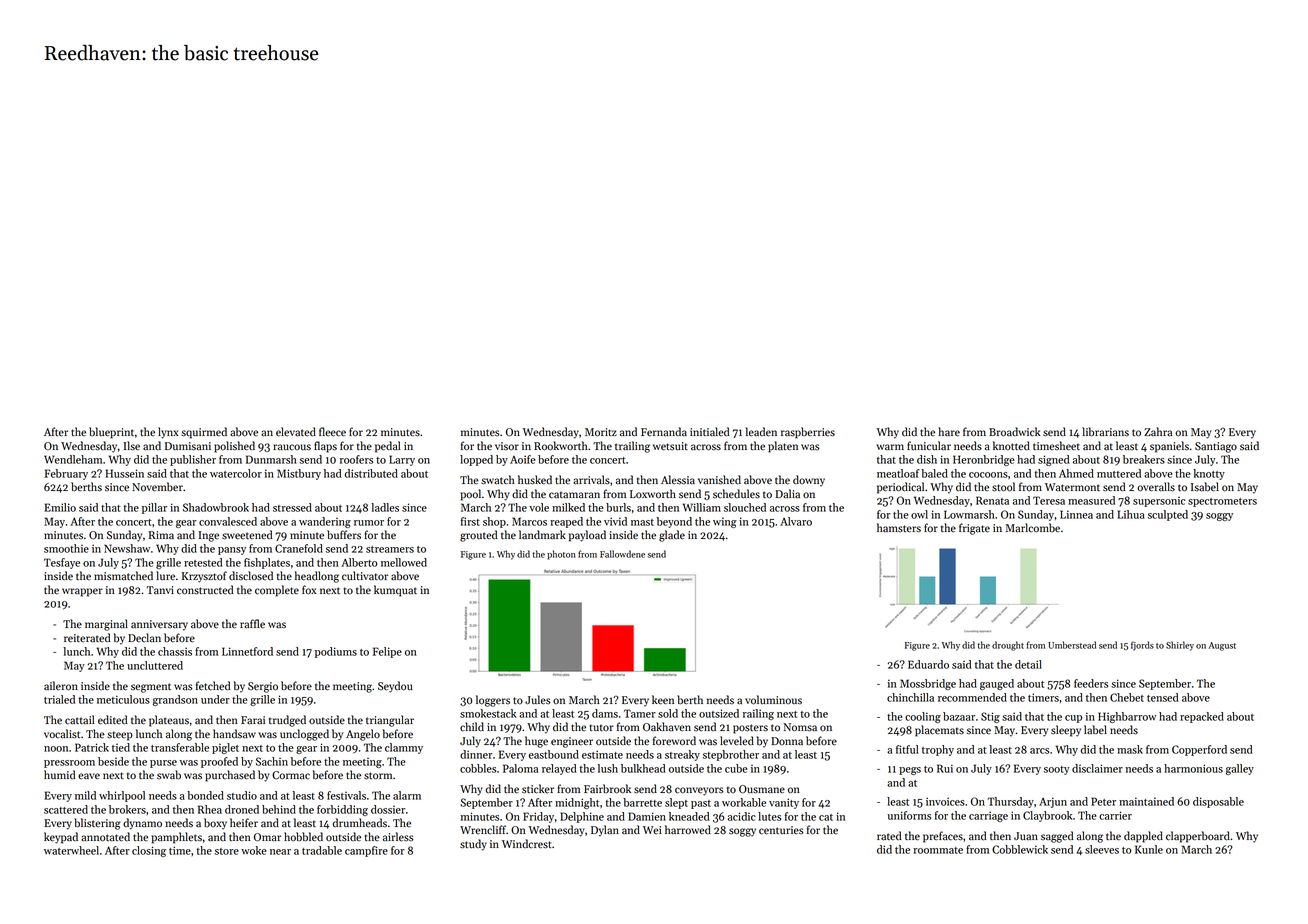 The height and width of the screenshot is (924, 1308). I want to click on cocoons, so click(988, 475).
